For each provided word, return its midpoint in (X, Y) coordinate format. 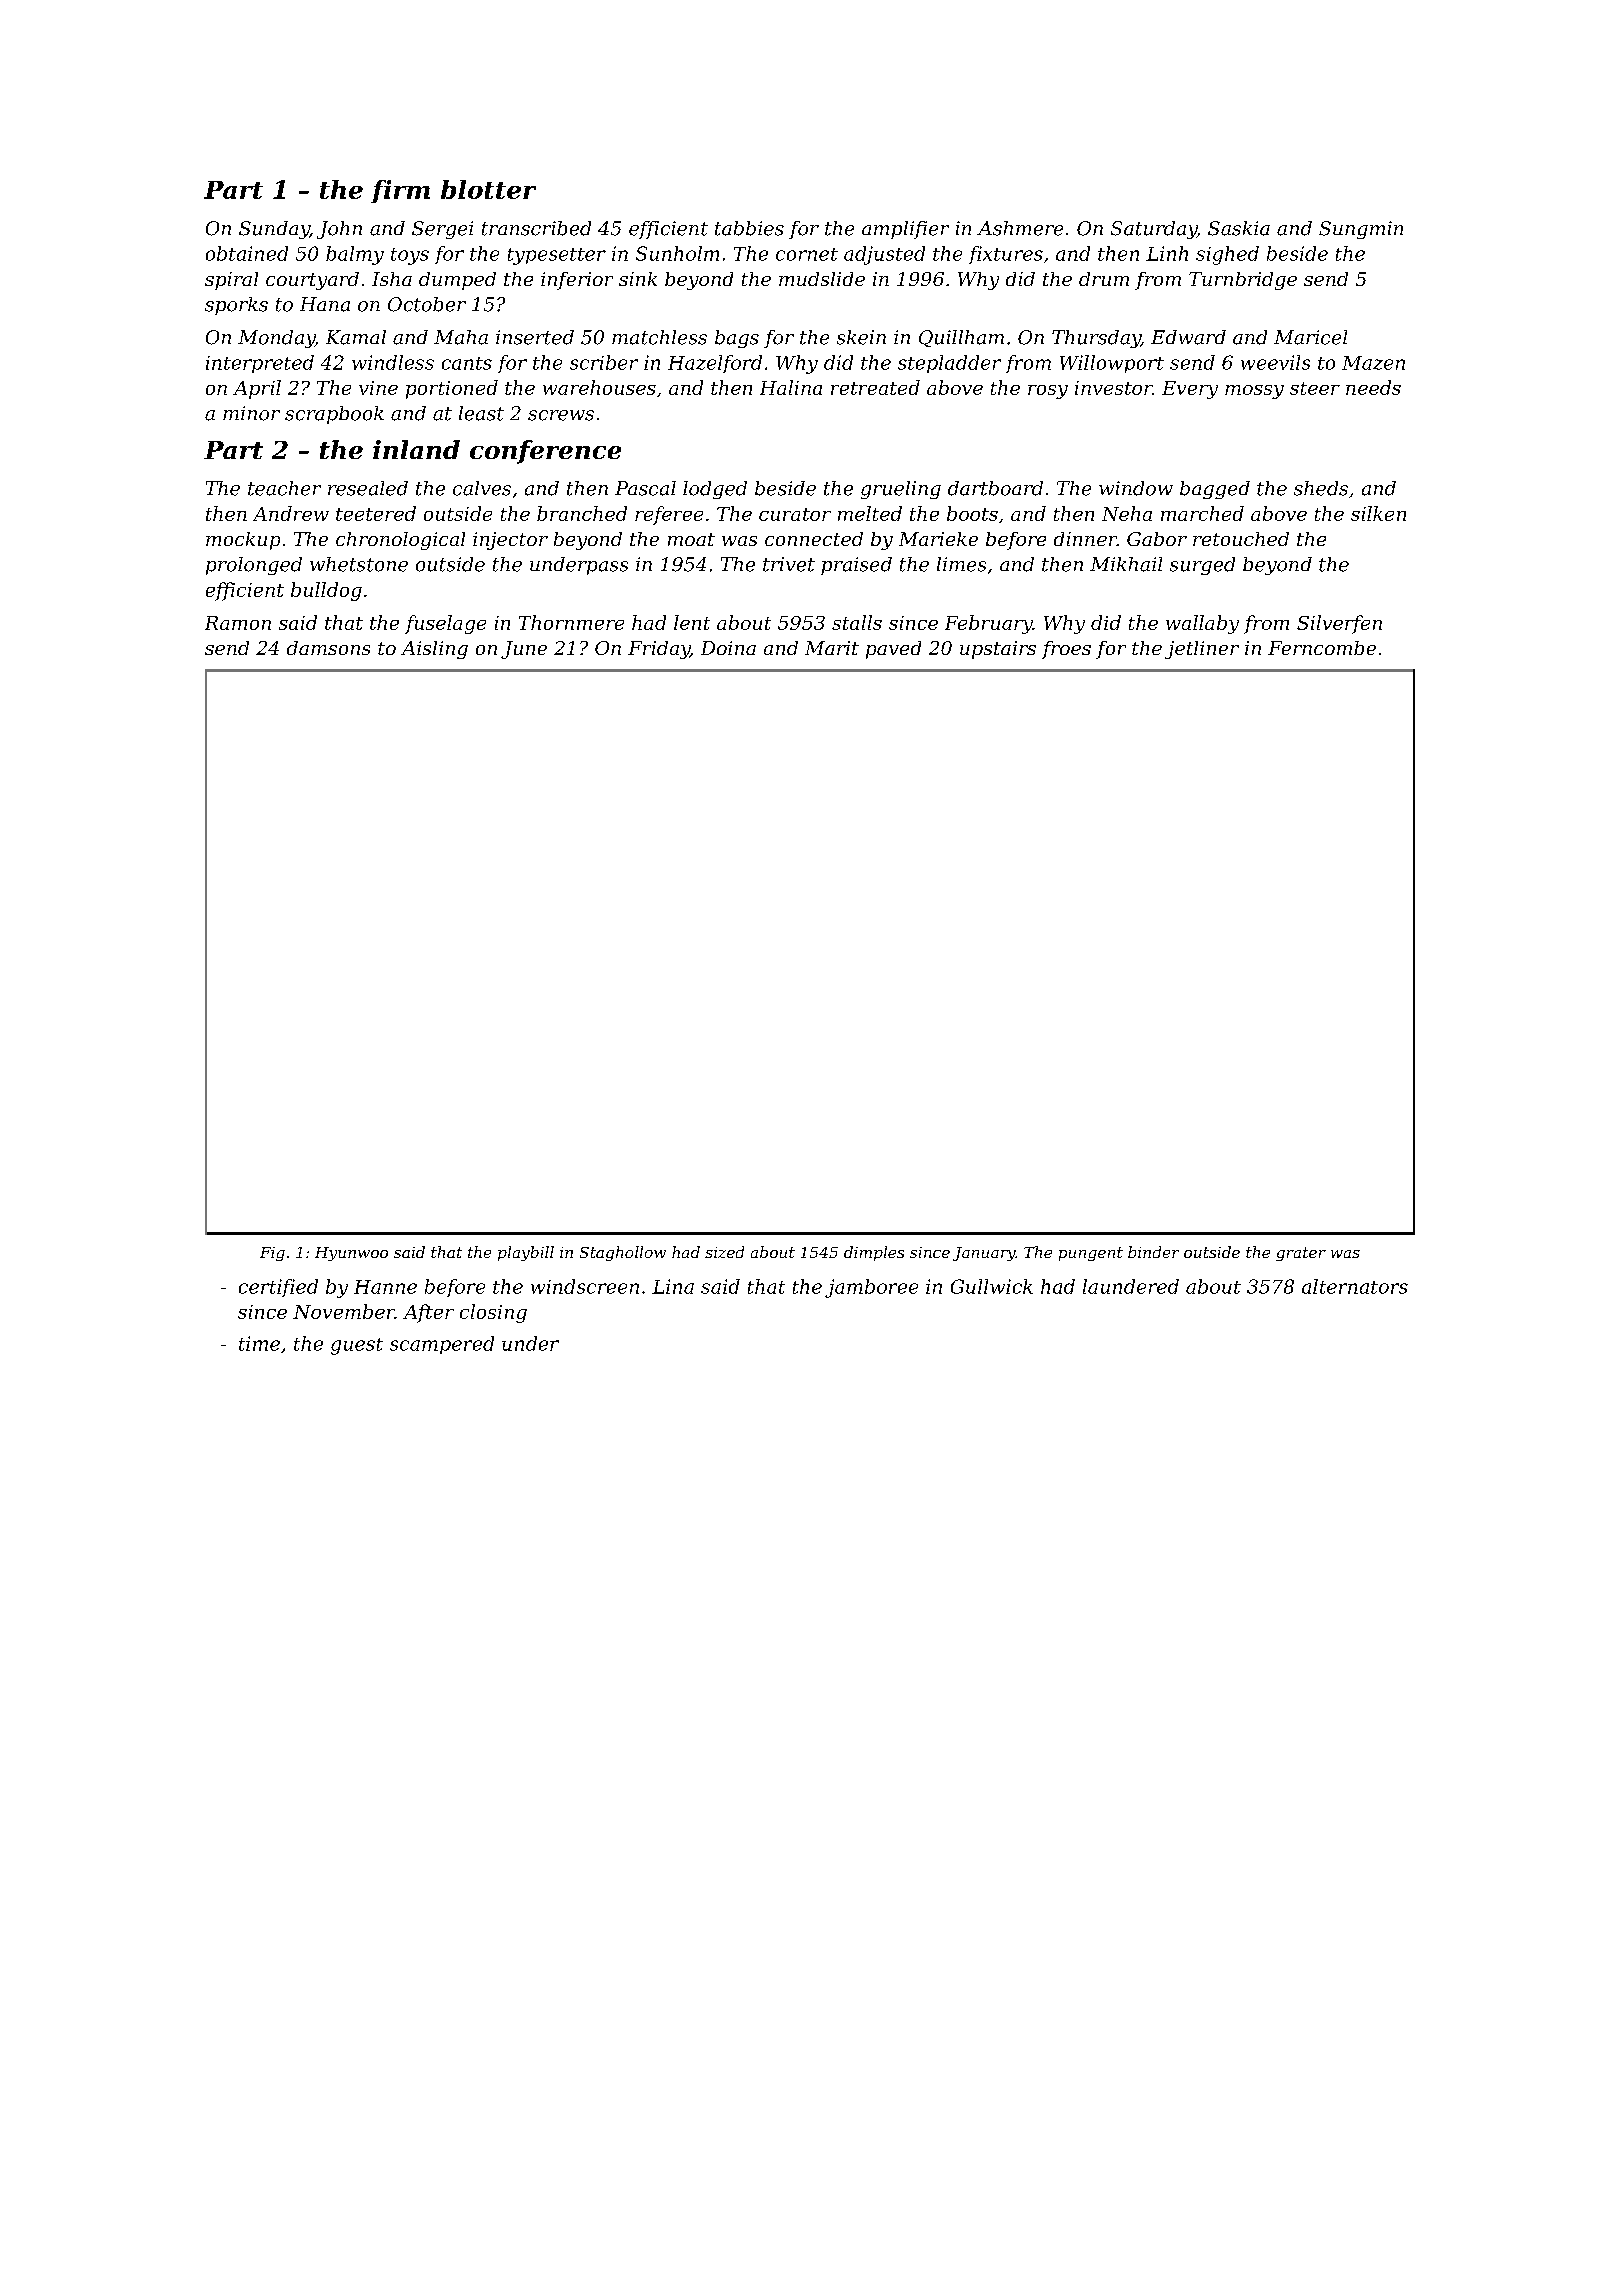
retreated (875, 387)
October (427, 304)
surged (1202, 566)
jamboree (871, 1288)
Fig (272, 1254)
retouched (1241, 539)
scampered (442, 1345)
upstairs (998, 650)
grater (1301, 1254)
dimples (874, 1253)
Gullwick (992, 1286)
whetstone (359, 564)
